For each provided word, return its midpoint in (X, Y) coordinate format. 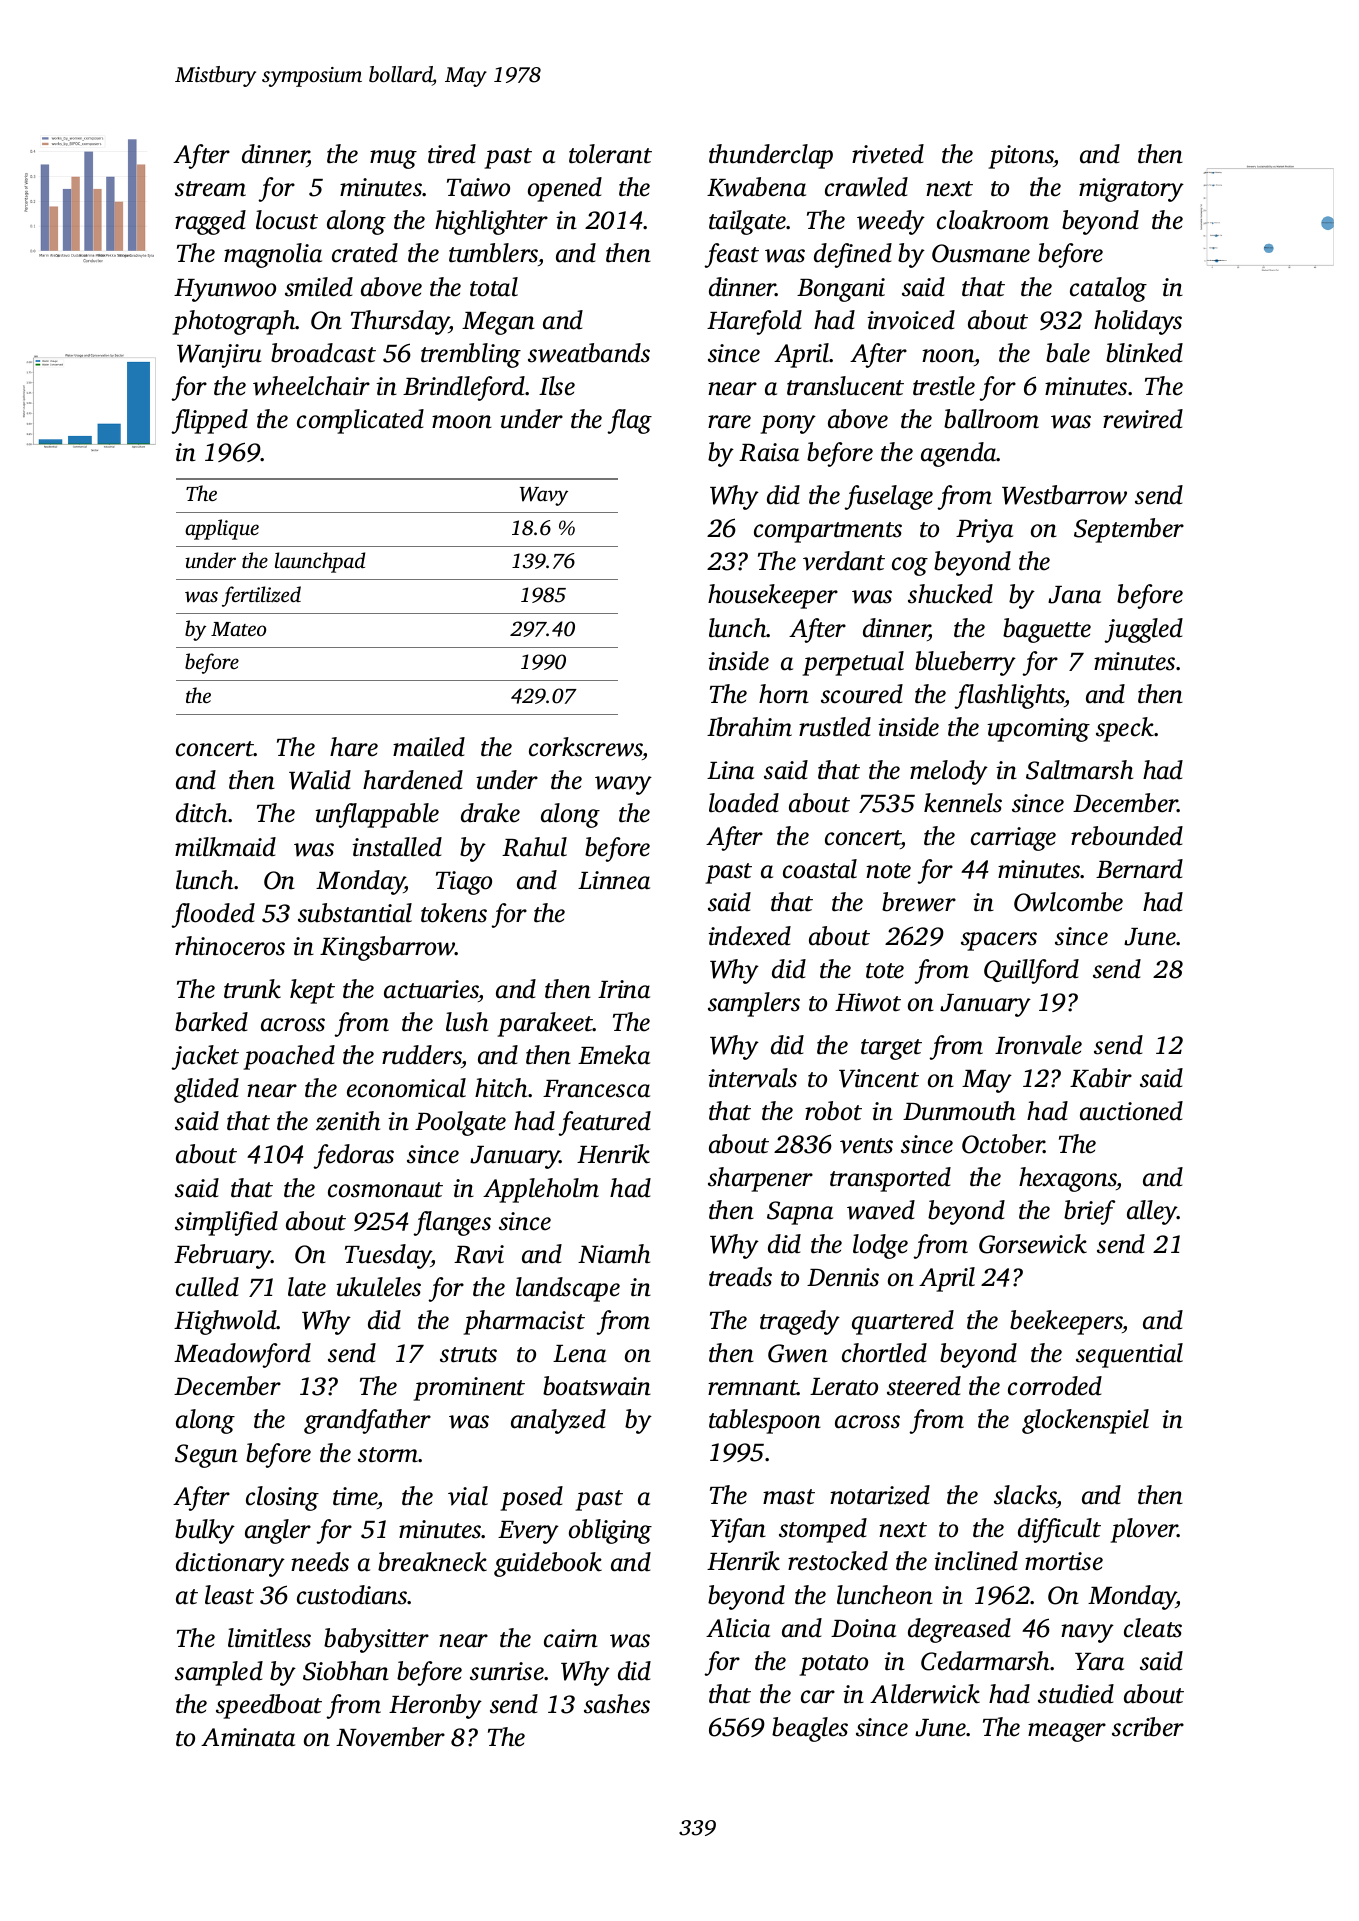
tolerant (610, 154)
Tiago (464, 883)
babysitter (376, 1640)
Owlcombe (1068, 902)
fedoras (353, 1156)
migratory (1131, 190)
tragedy (800, 1322)
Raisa (769, 452)
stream (210, 189)
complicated (360, 421)
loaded (744, 803)
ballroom (991, 419)
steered (924, 1386)
